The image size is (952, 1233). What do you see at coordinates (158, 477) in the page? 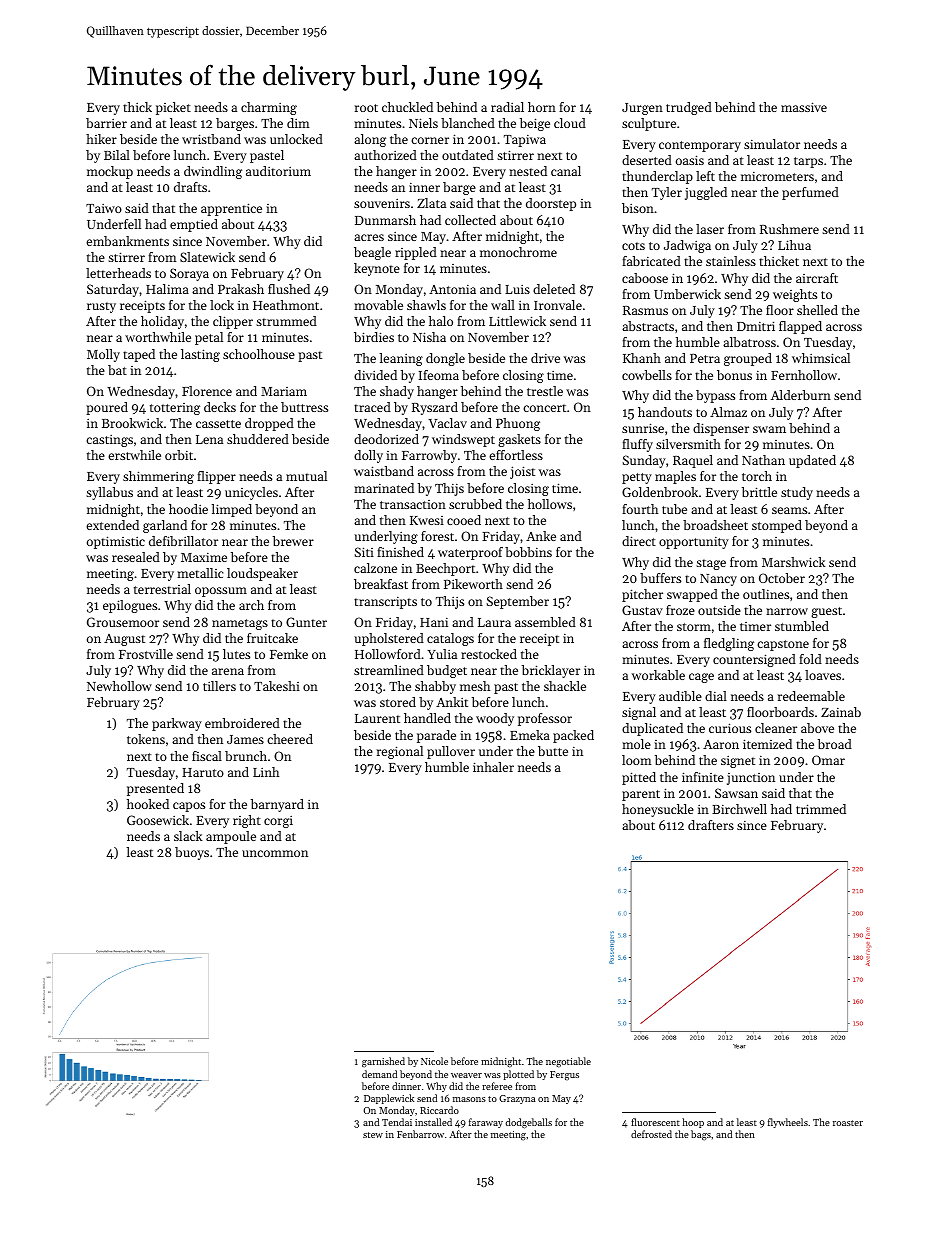
I see `shimmering` at bounding box center [158, 477].
